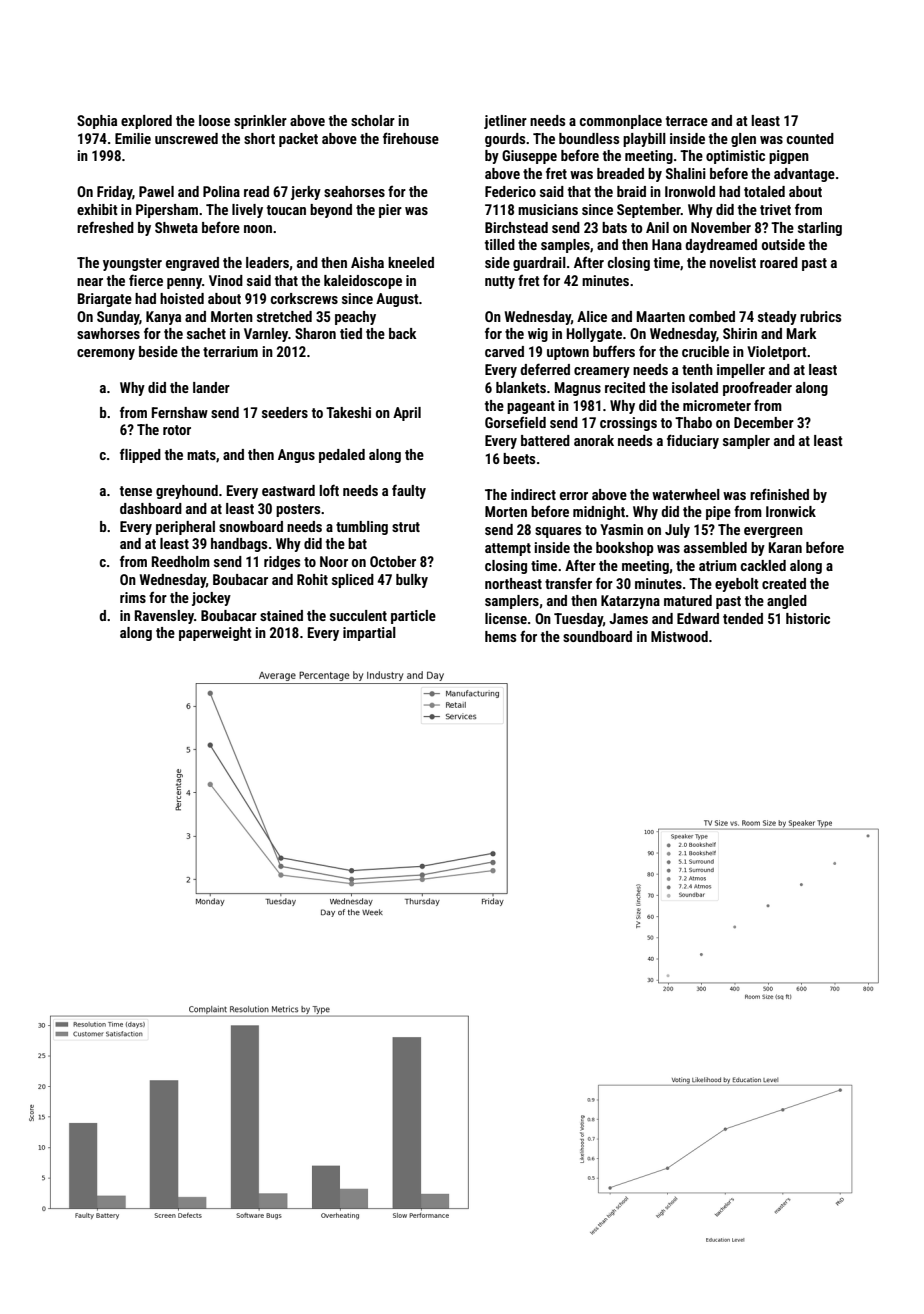 The image size is (924, 1314). What do you see at coordinates (621, 122) in the document?
I see `commonplace` at bounding box center [621, 122].
